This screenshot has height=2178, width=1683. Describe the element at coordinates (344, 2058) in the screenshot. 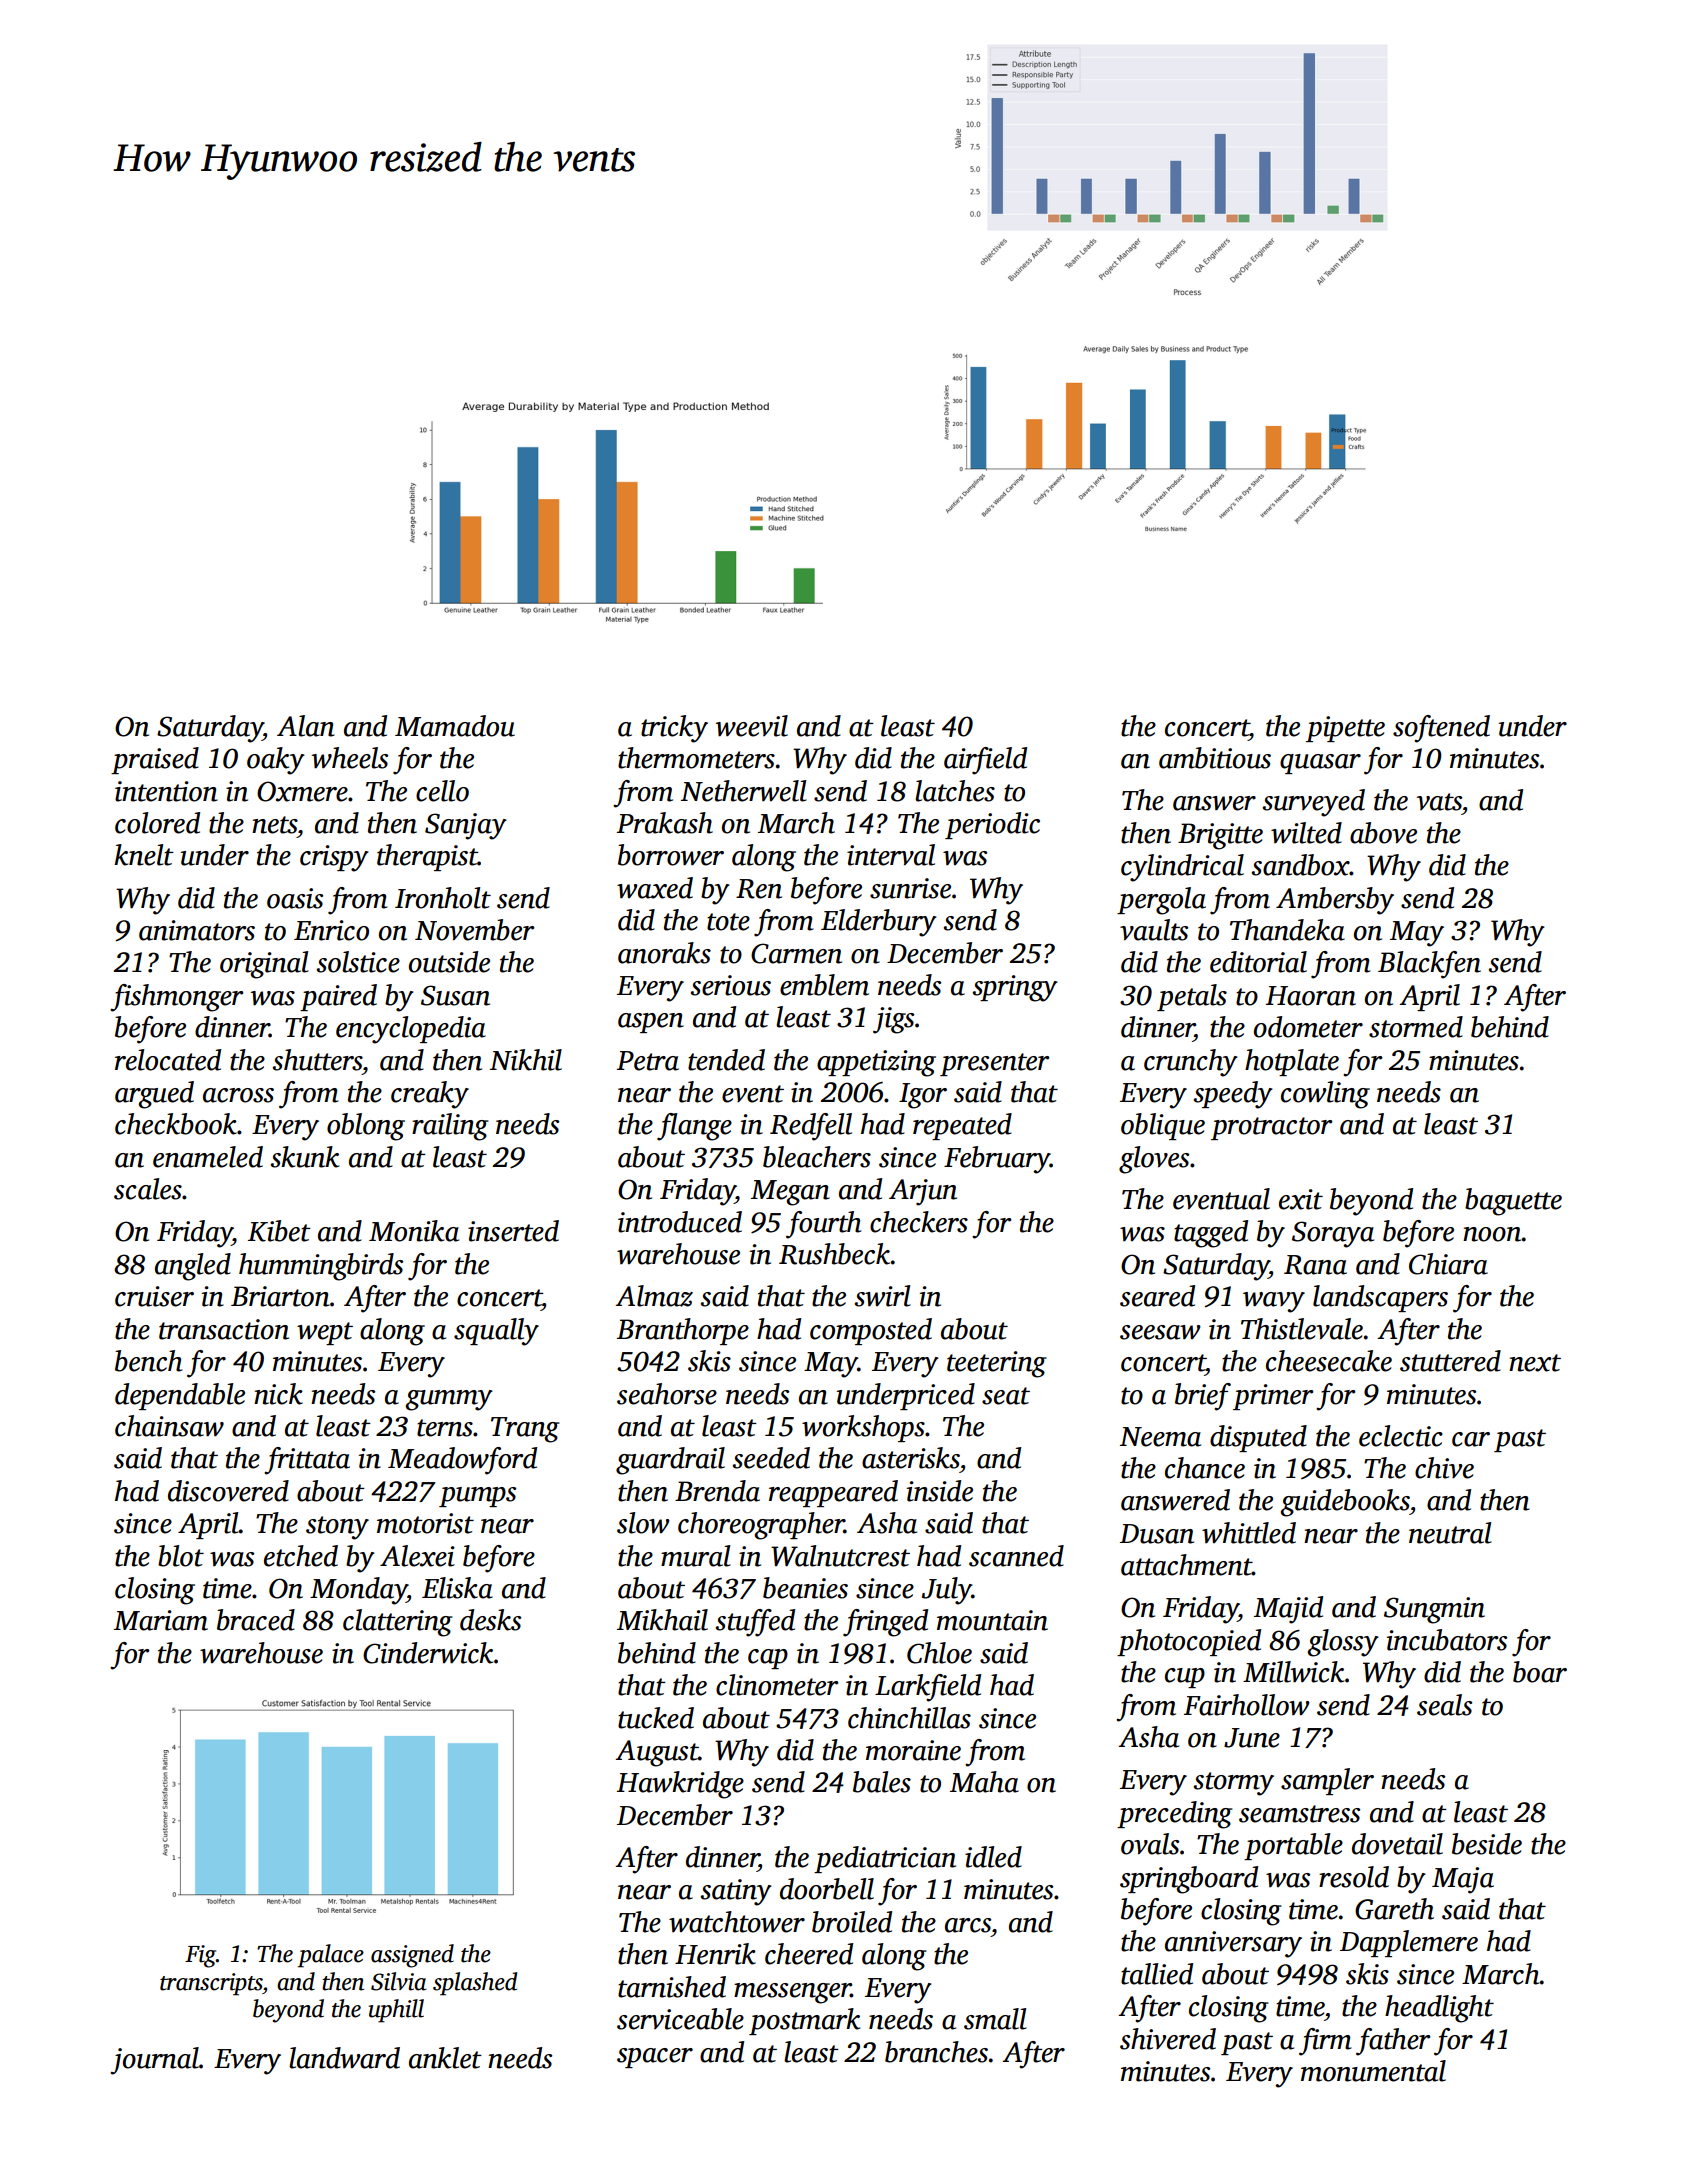

I see `landward` at that location.
